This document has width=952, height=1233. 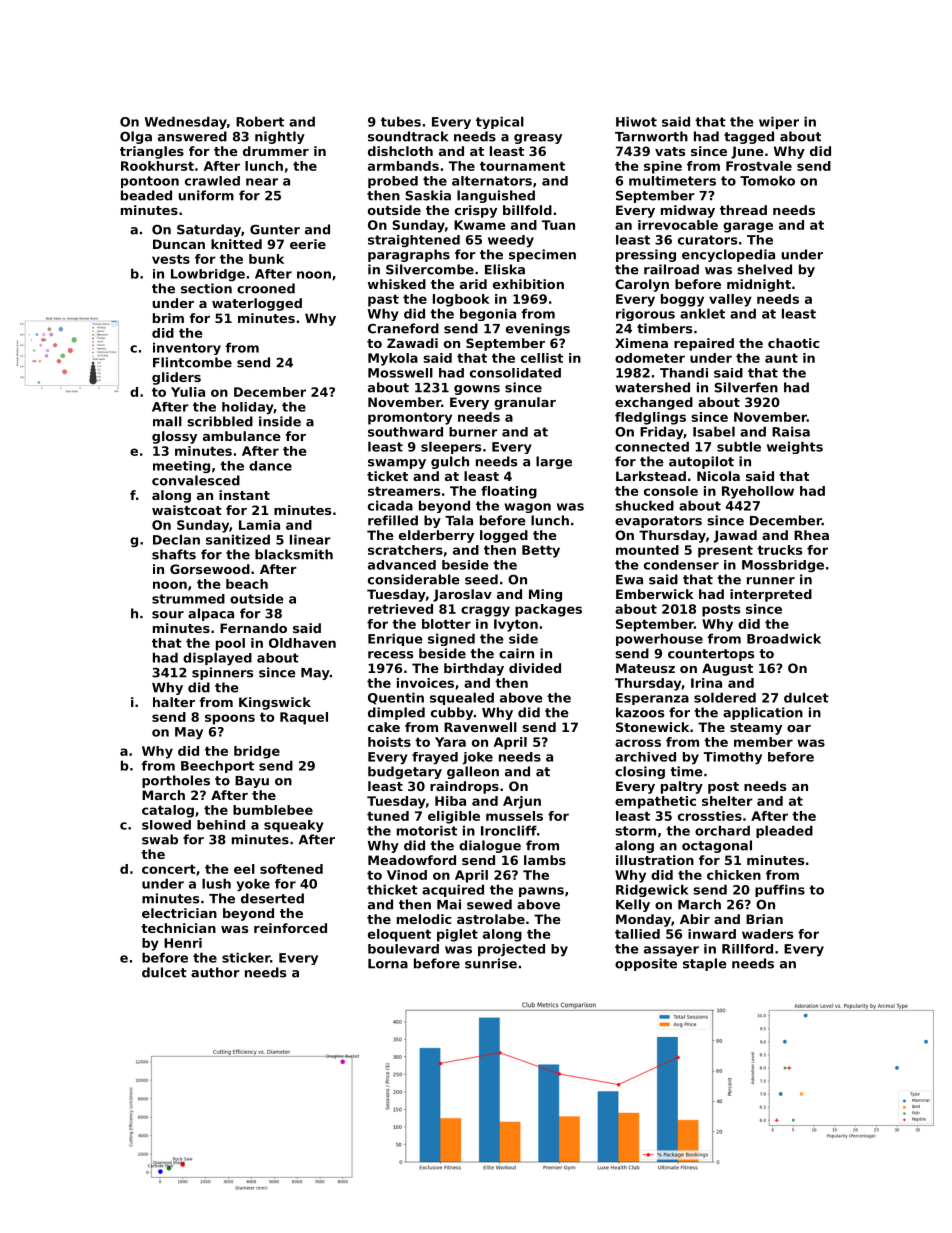 I want to click on gliders, so click(x=176, y=378).
